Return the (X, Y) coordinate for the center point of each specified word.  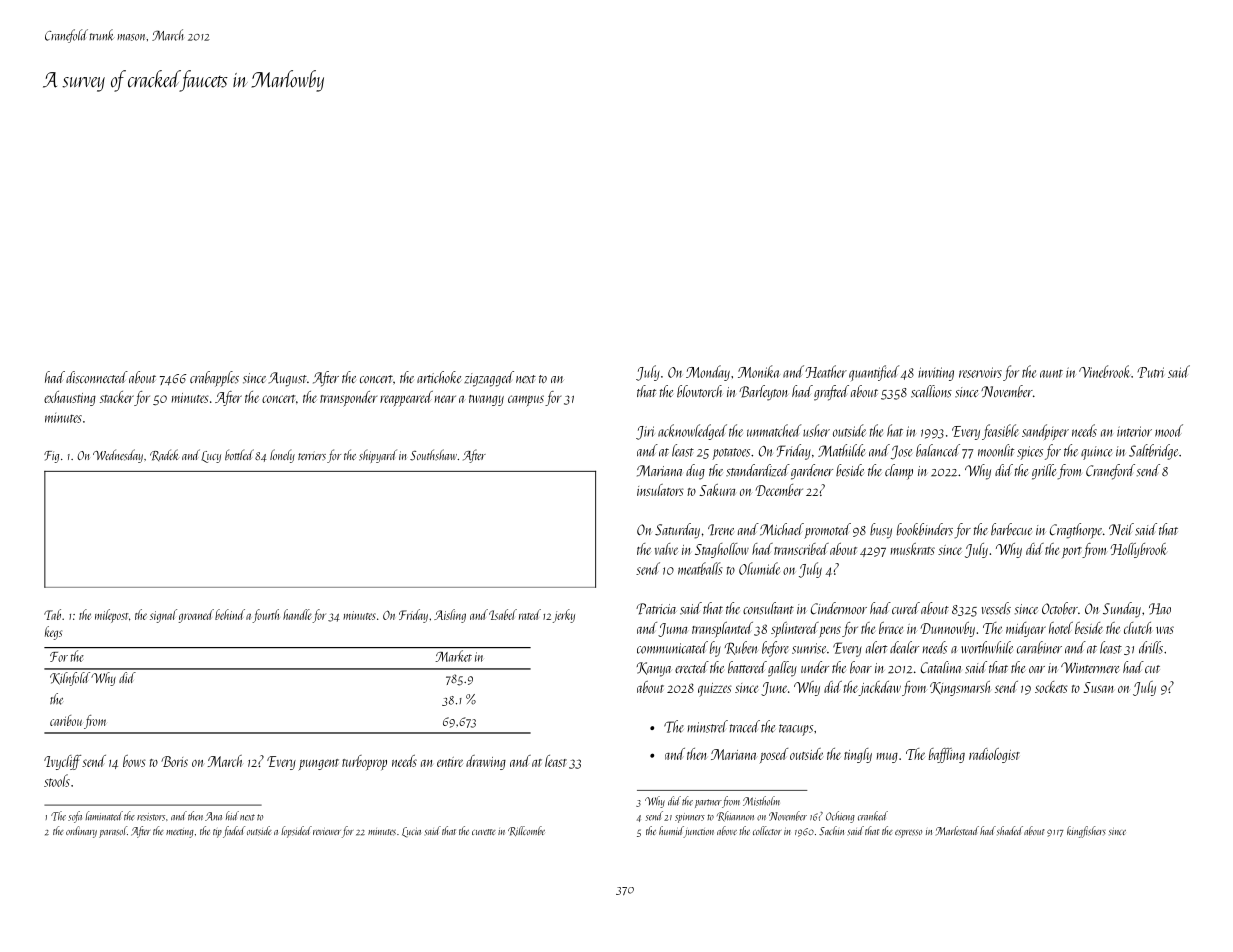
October (1060, 608)
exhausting (70, 398)
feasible (1000, 432)
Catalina (941, 667)
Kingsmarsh (960, 688)
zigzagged (489, 379)
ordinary (81, 832)
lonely (282, 456)
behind (230, 614)
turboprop (364, 762)
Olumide (759, 568)
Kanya (654, 669)
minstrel (707, 726)
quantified (874, 373)
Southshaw (433, 455)
